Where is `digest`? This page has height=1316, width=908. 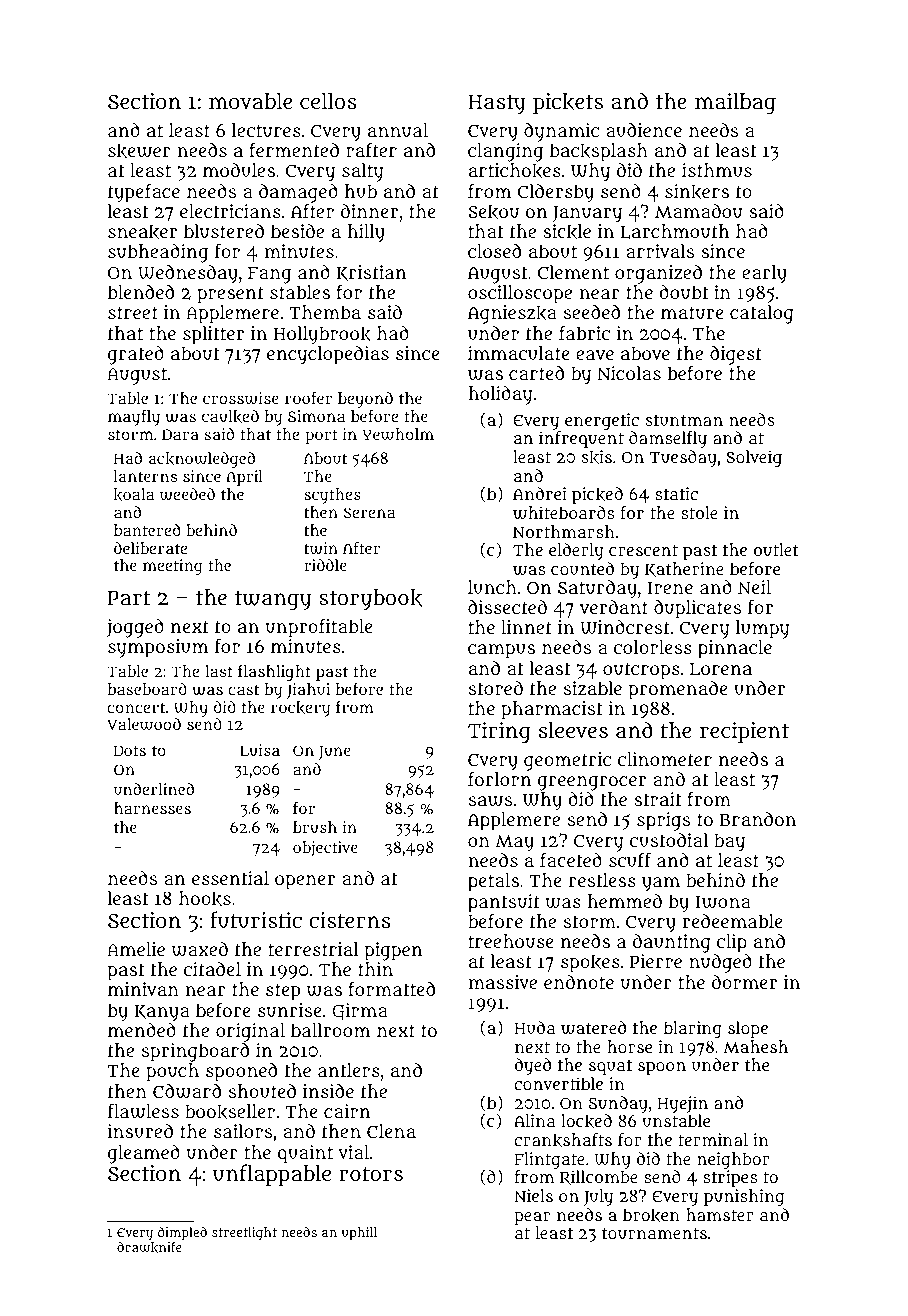 digest is located at coordinates (736, 355).
